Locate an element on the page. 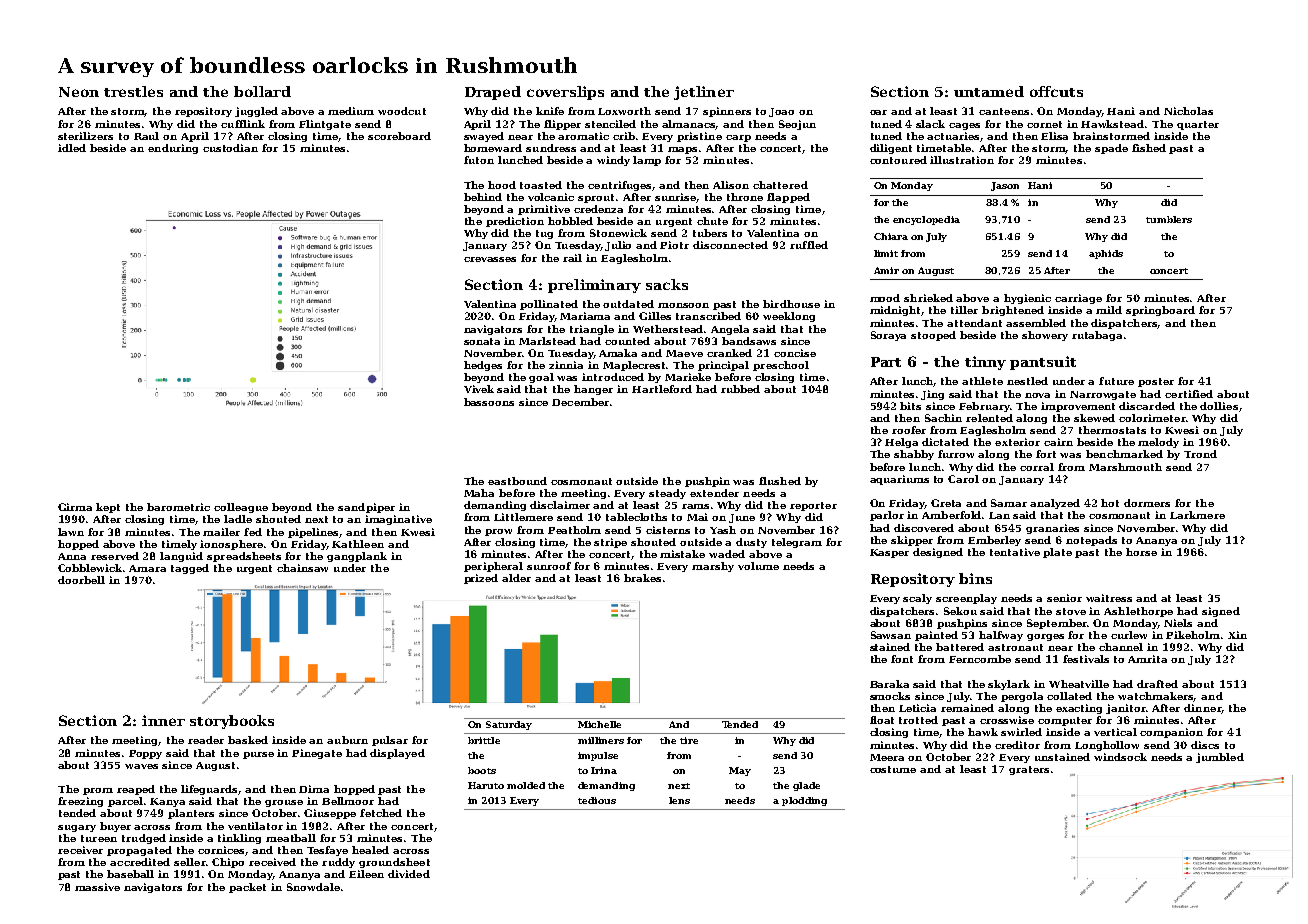 The image size is (1308, 924). sandpiper is located at coordinates (366, 508).
